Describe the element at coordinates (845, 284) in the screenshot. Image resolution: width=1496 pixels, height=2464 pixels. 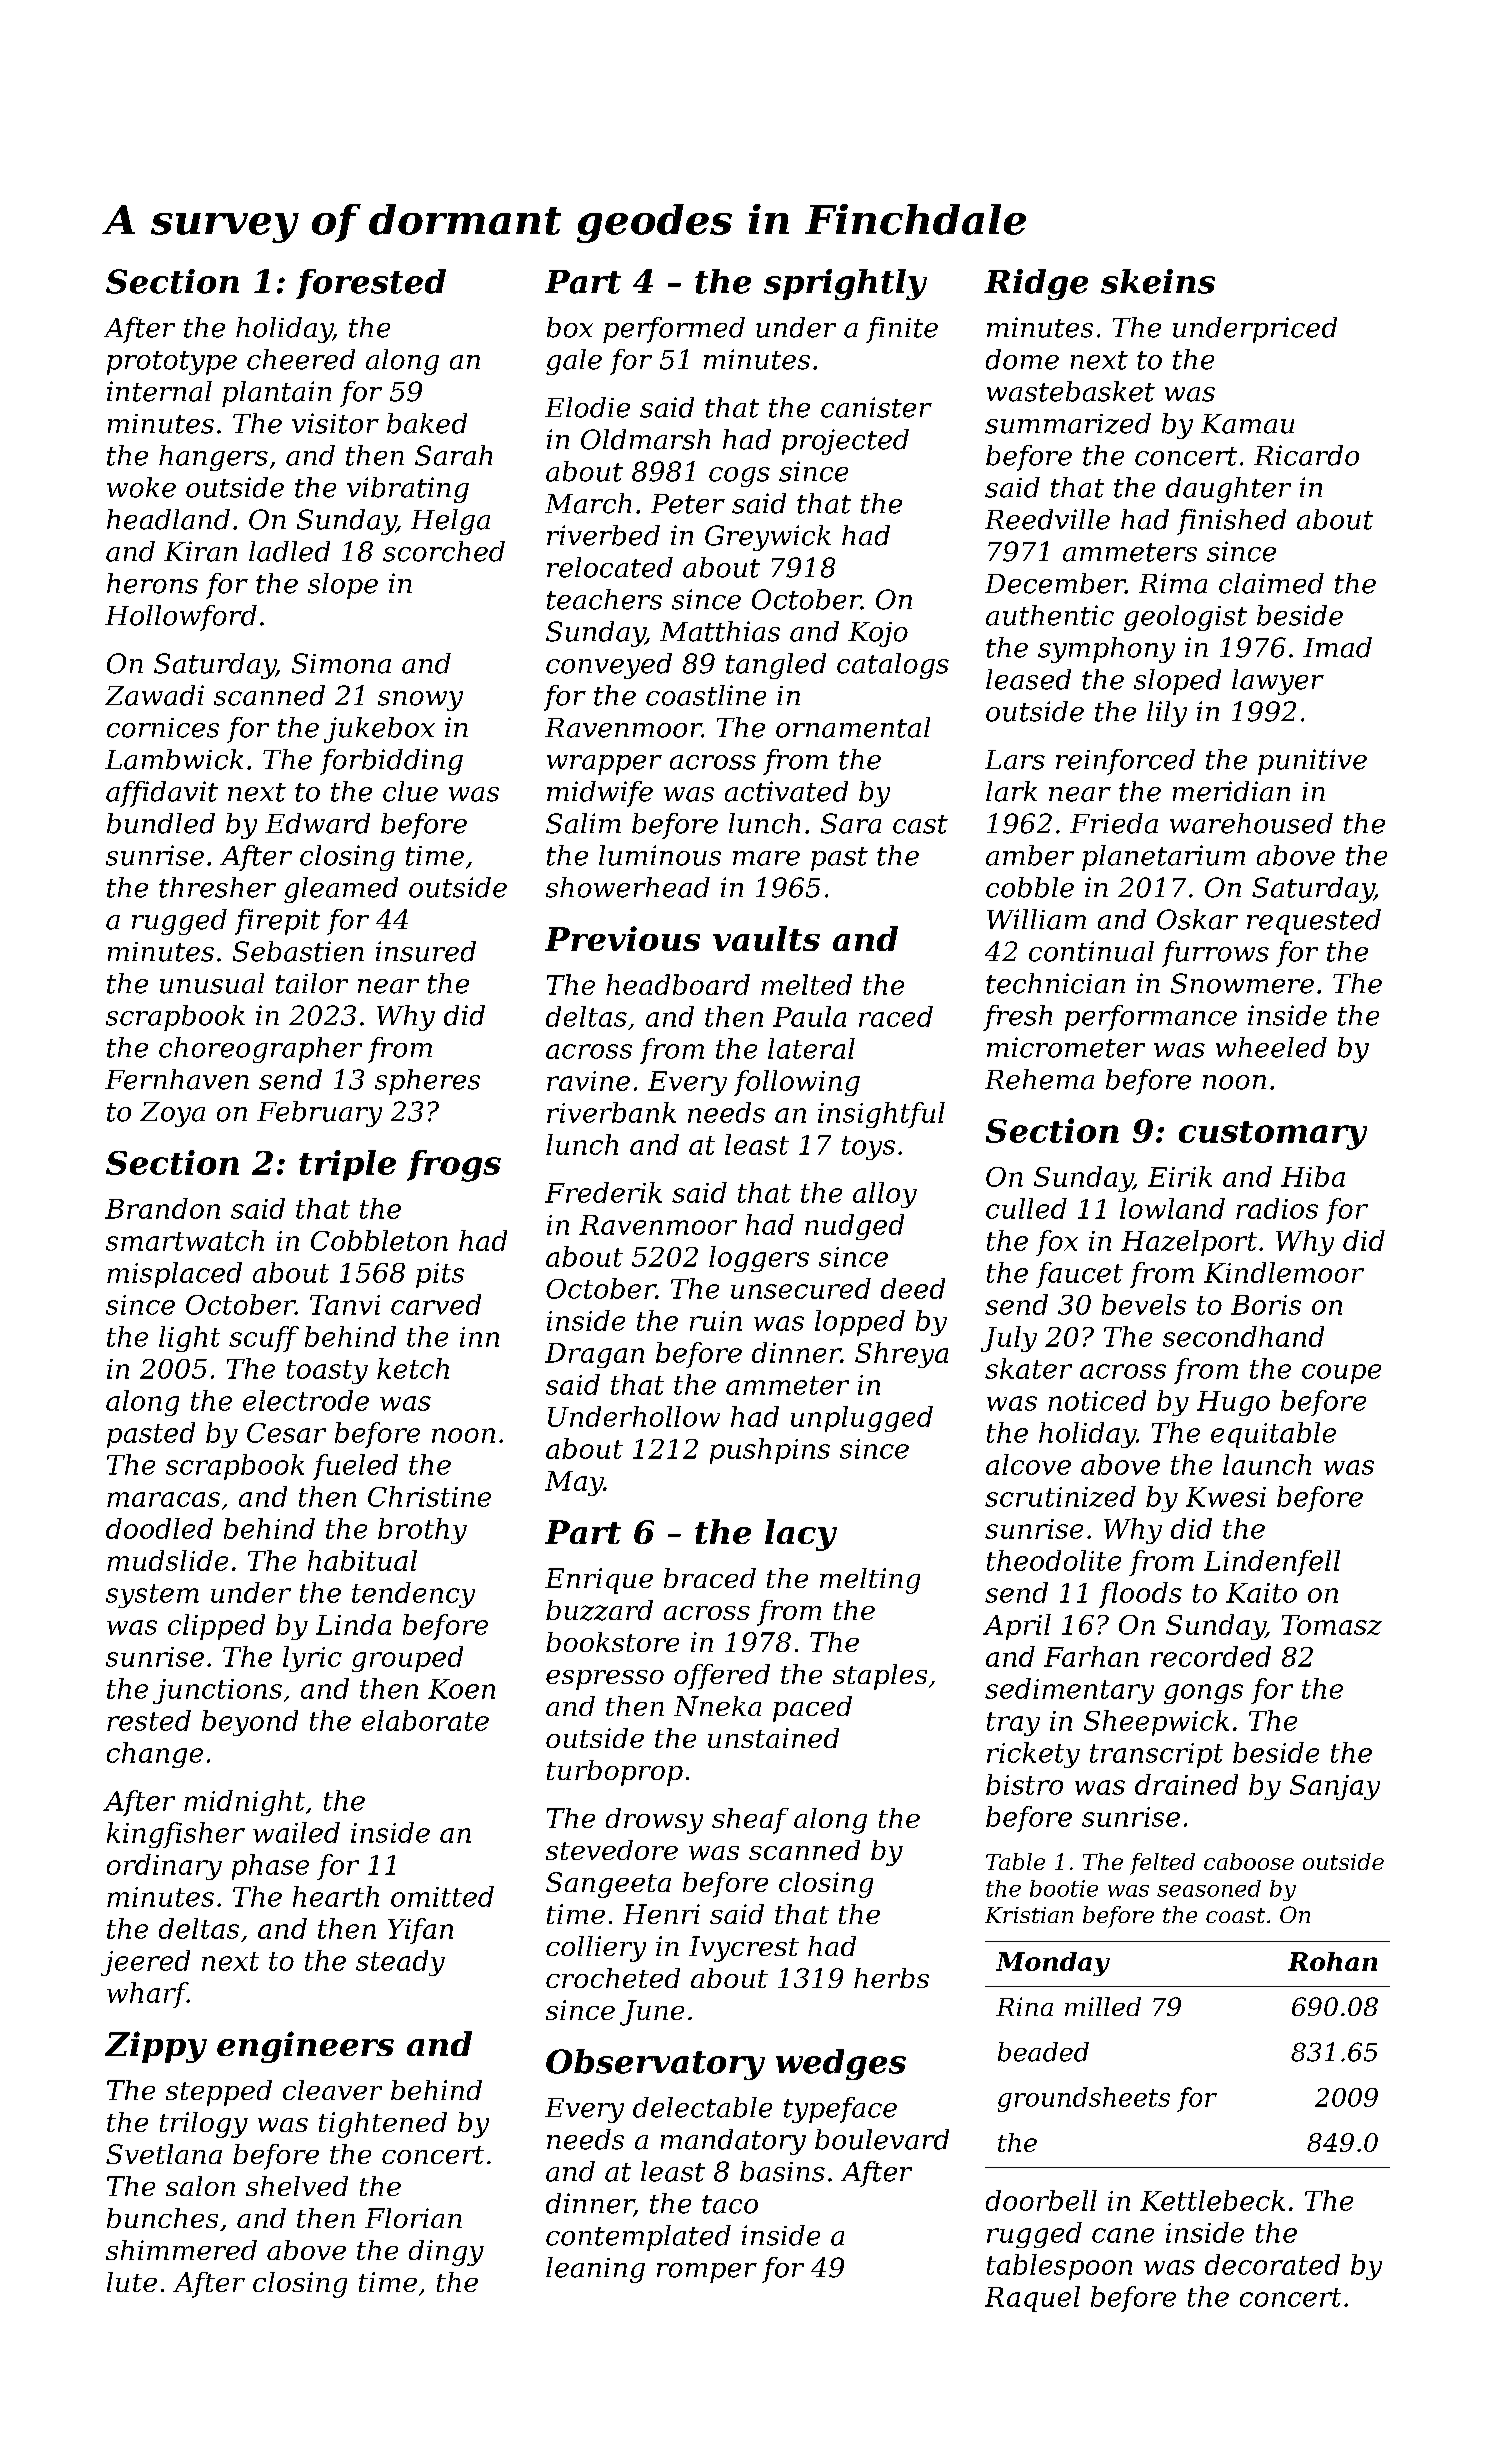
I see `sprightly` at that location.
